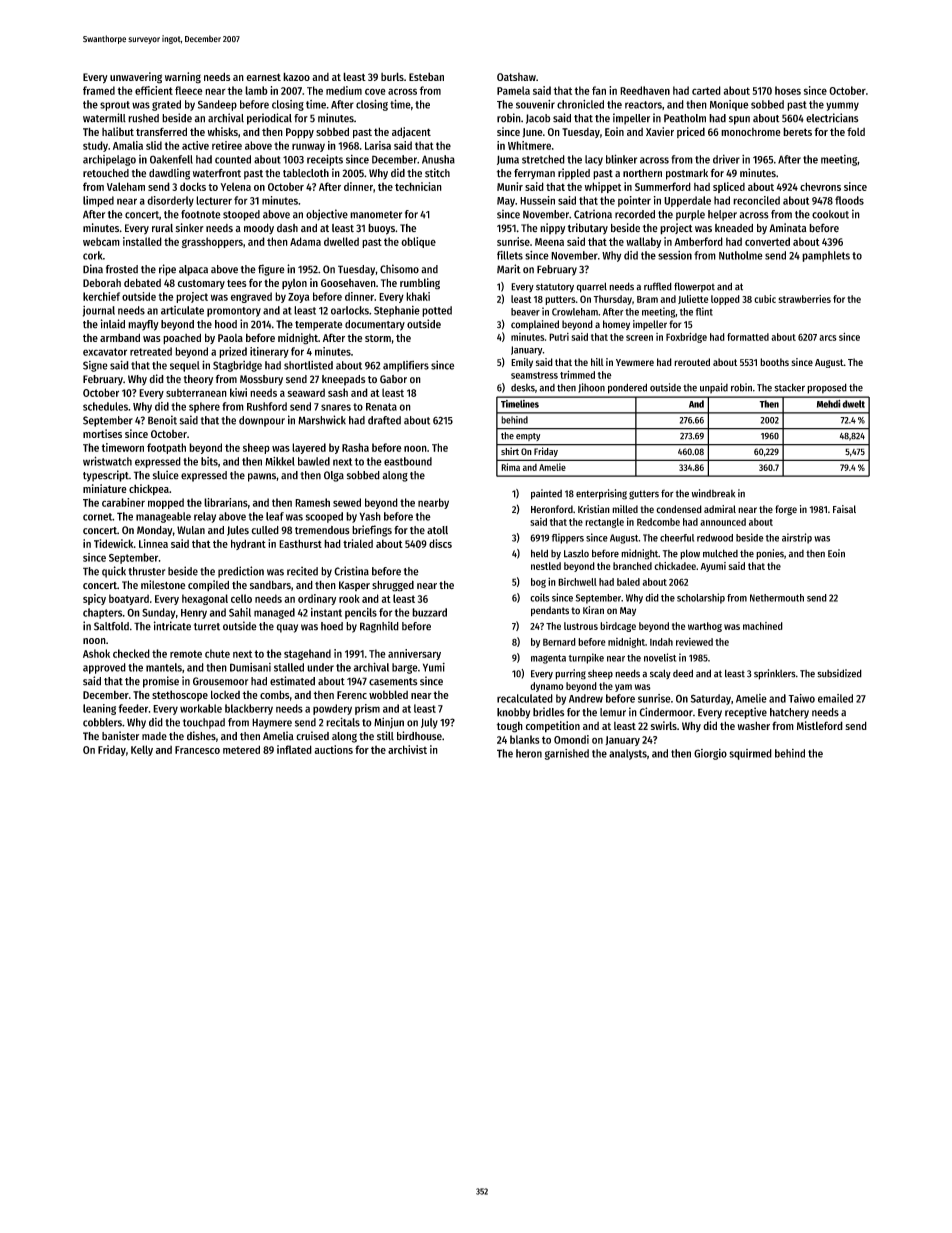  I want to click on Anusha, so click(438, 159).
